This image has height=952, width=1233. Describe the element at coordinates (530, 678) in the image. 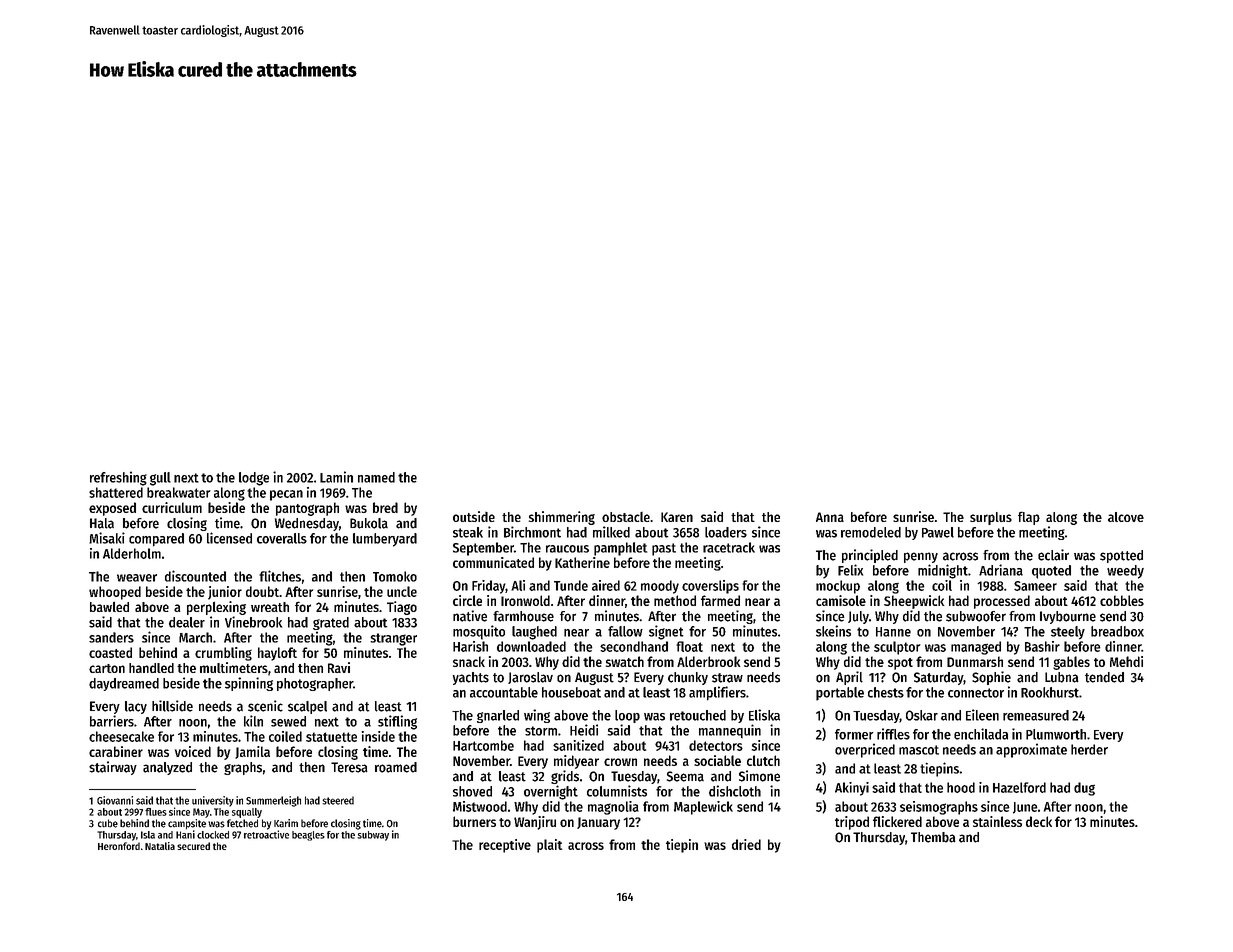

I see `Jaroslav` at that location.
